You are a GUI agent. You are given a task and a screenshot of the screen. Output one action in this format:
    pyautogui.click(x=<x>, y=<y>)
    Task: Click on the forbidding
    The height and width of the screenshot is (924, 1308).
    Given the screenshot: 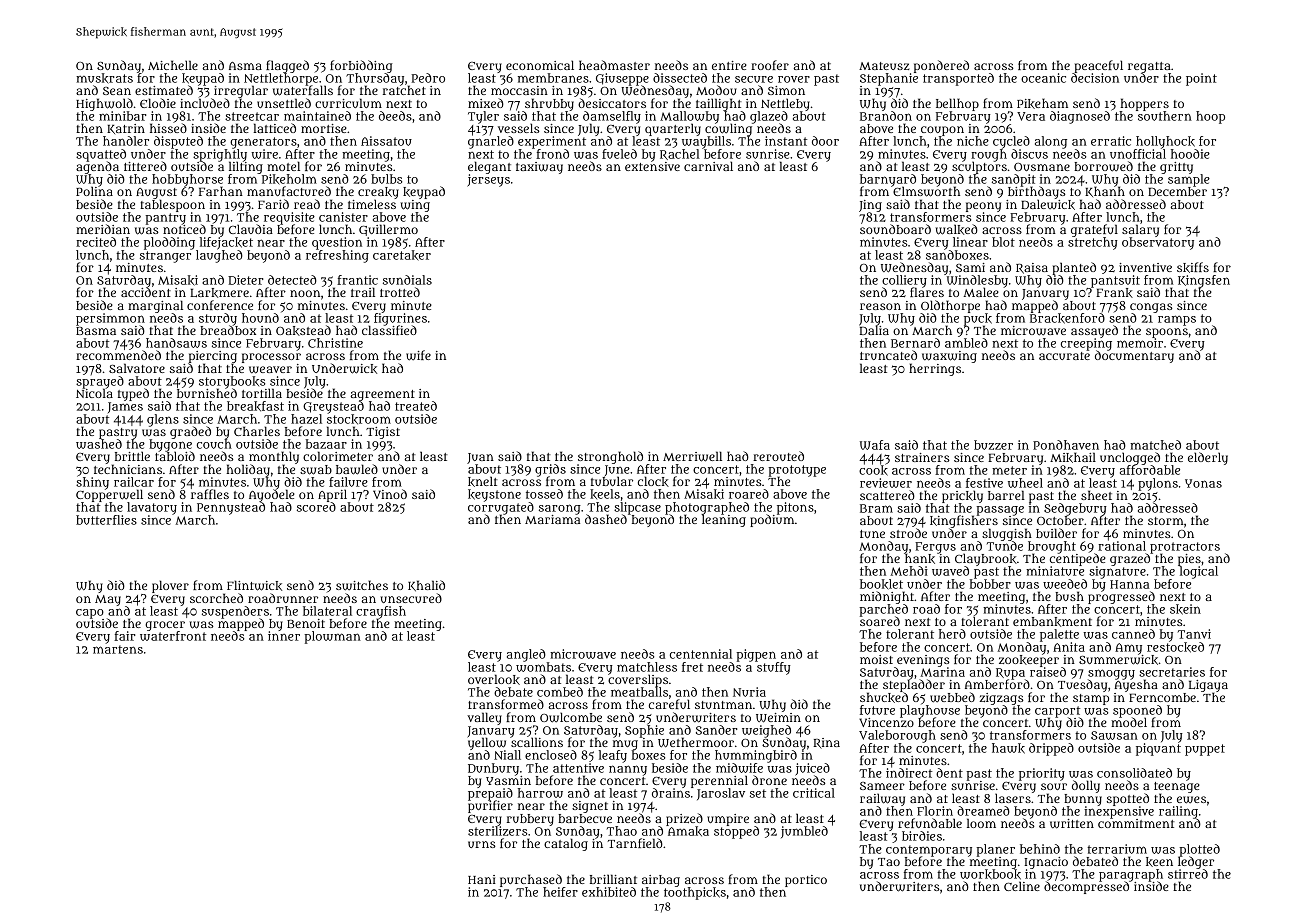 What is the action you would take?
    pyautogui.click(x=361, y=66)
